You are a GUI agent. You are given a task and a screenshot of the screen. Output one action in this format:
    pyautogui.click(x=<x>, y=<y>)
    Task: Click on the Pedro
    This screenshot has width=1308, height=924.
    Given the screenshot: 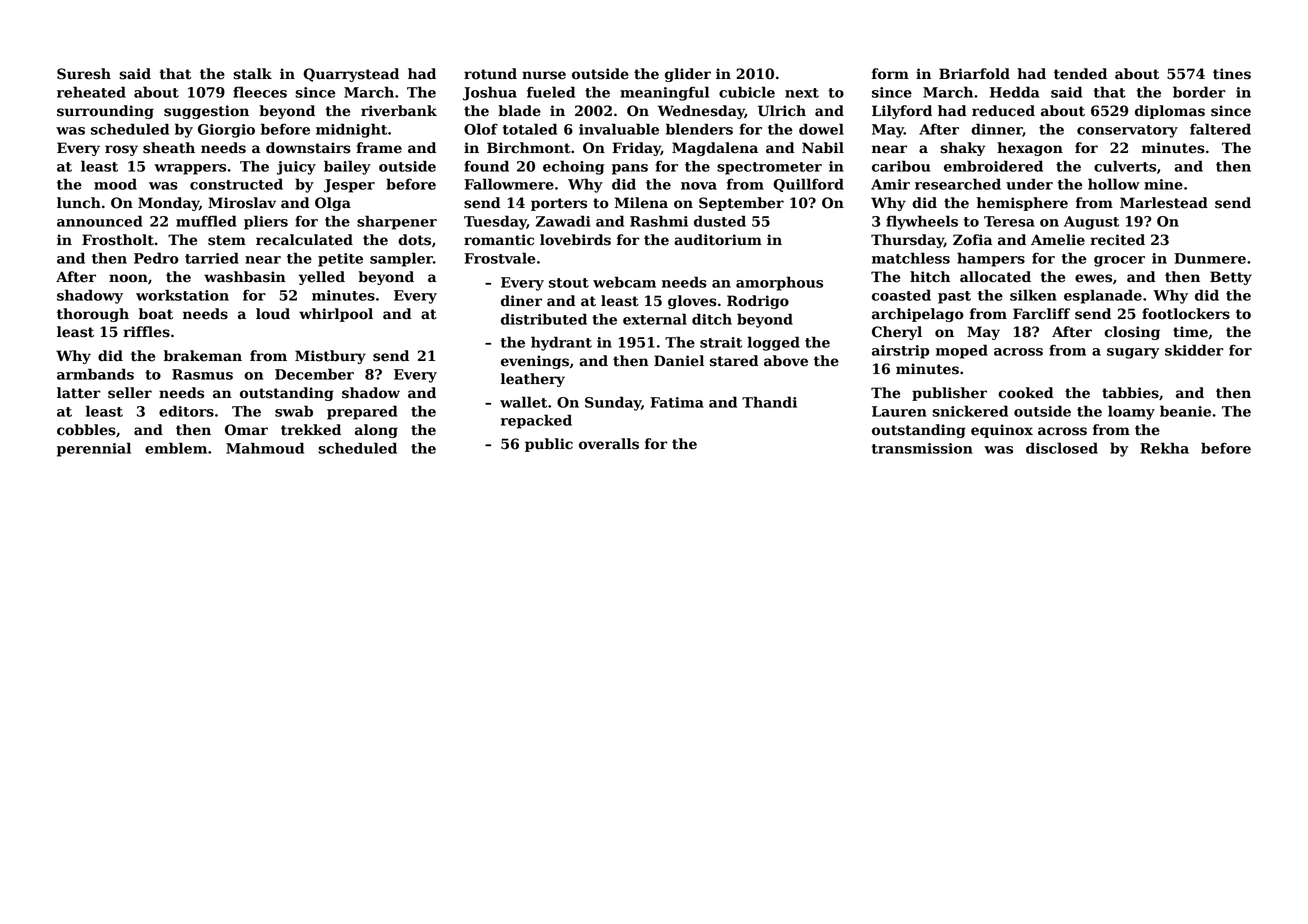 What is the action you would take?
    pyautogui.click(x=156, y=258)
